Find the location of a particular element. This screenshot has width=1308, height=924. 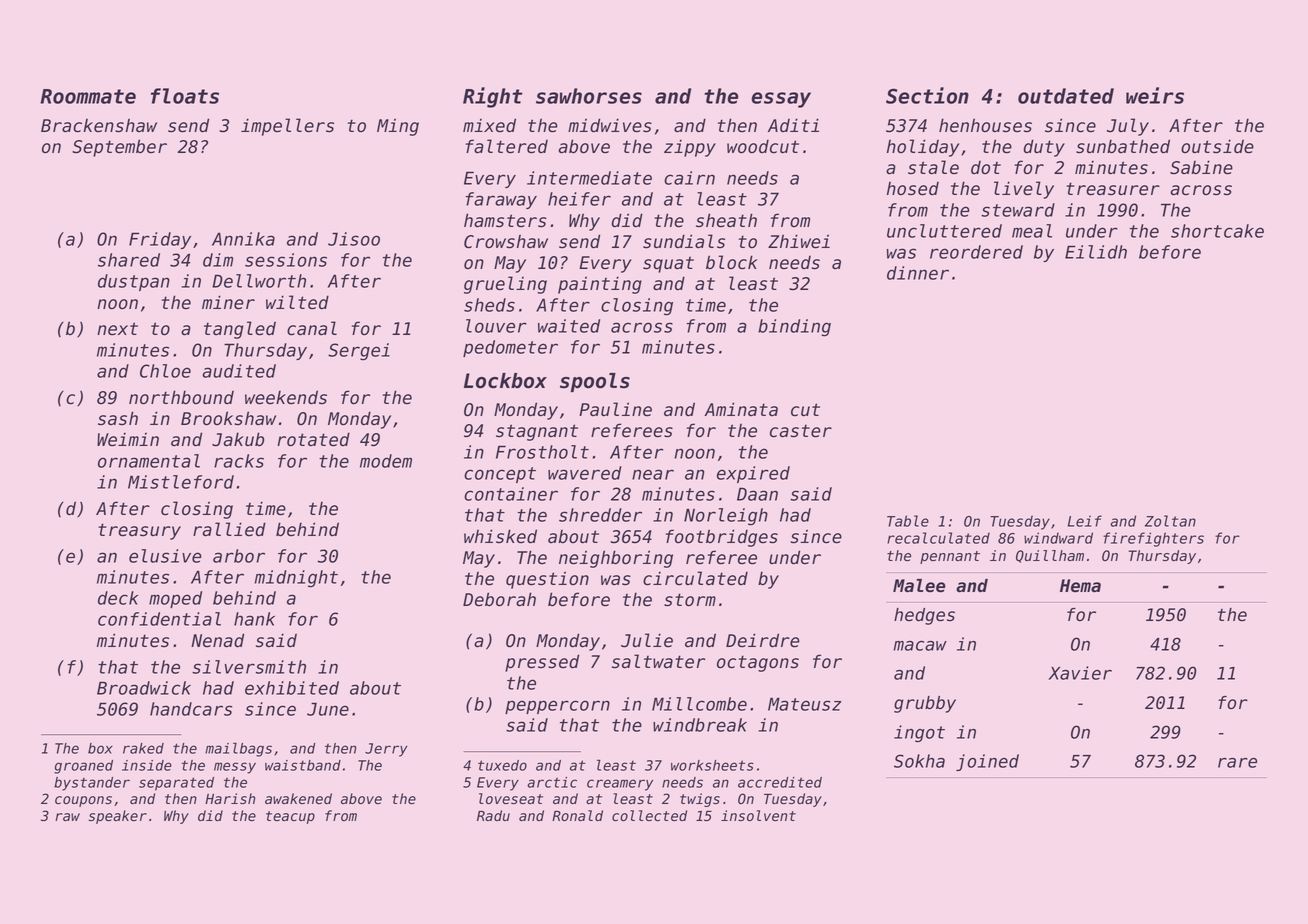

midnight is located at coordinates (296, 579).
